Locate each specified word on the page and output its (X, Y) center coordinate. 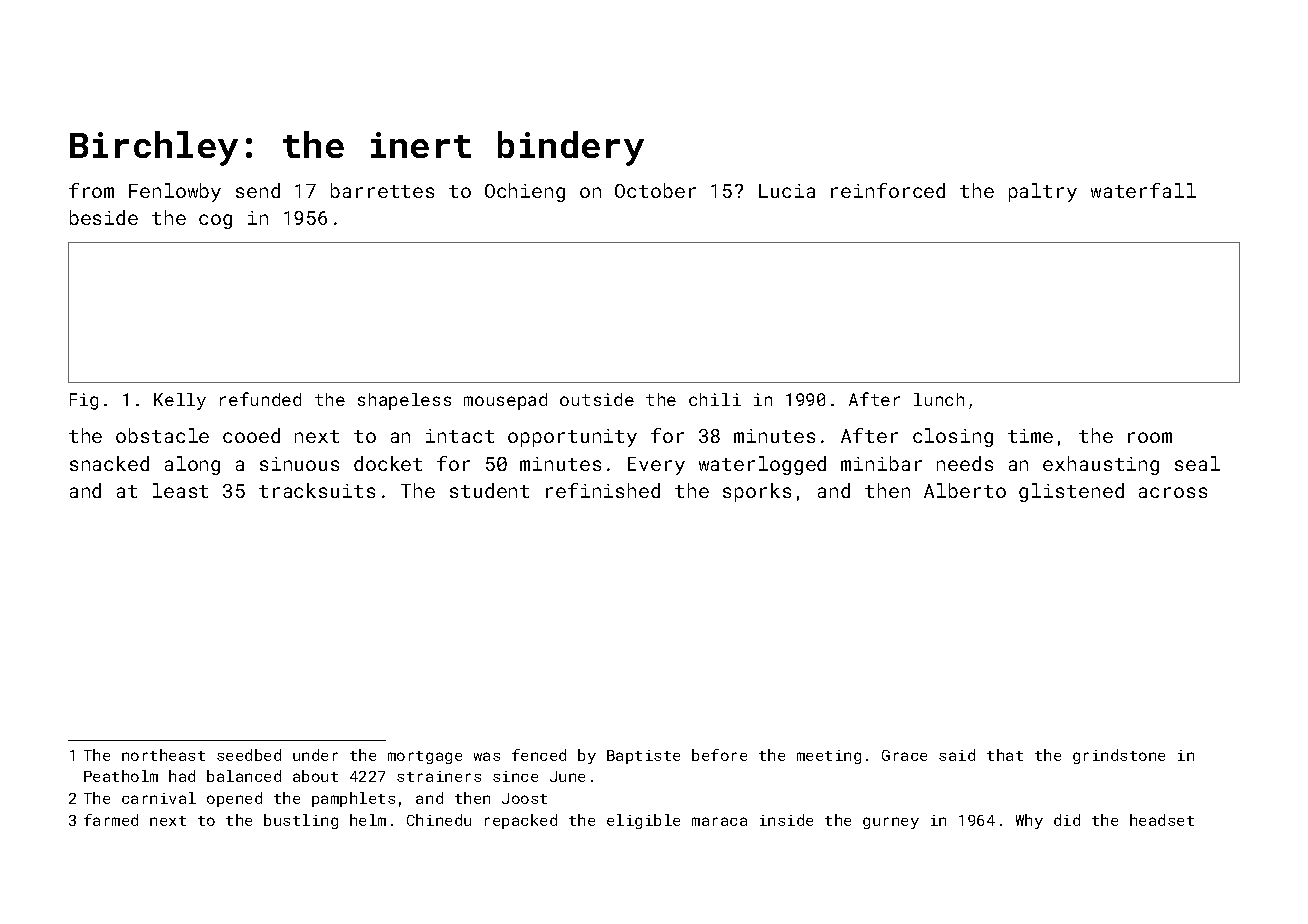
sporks (757, 492)
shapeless (404, 401)
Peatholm (121, 776)
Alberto (965, 490)
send (258, 190)
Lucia (787, 191)
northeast (163, 755)
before (719, 755)
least (180, 490)
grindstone (1119, 756)
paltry (1043, 192)
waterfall (1143, 190)
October (655, 190)
